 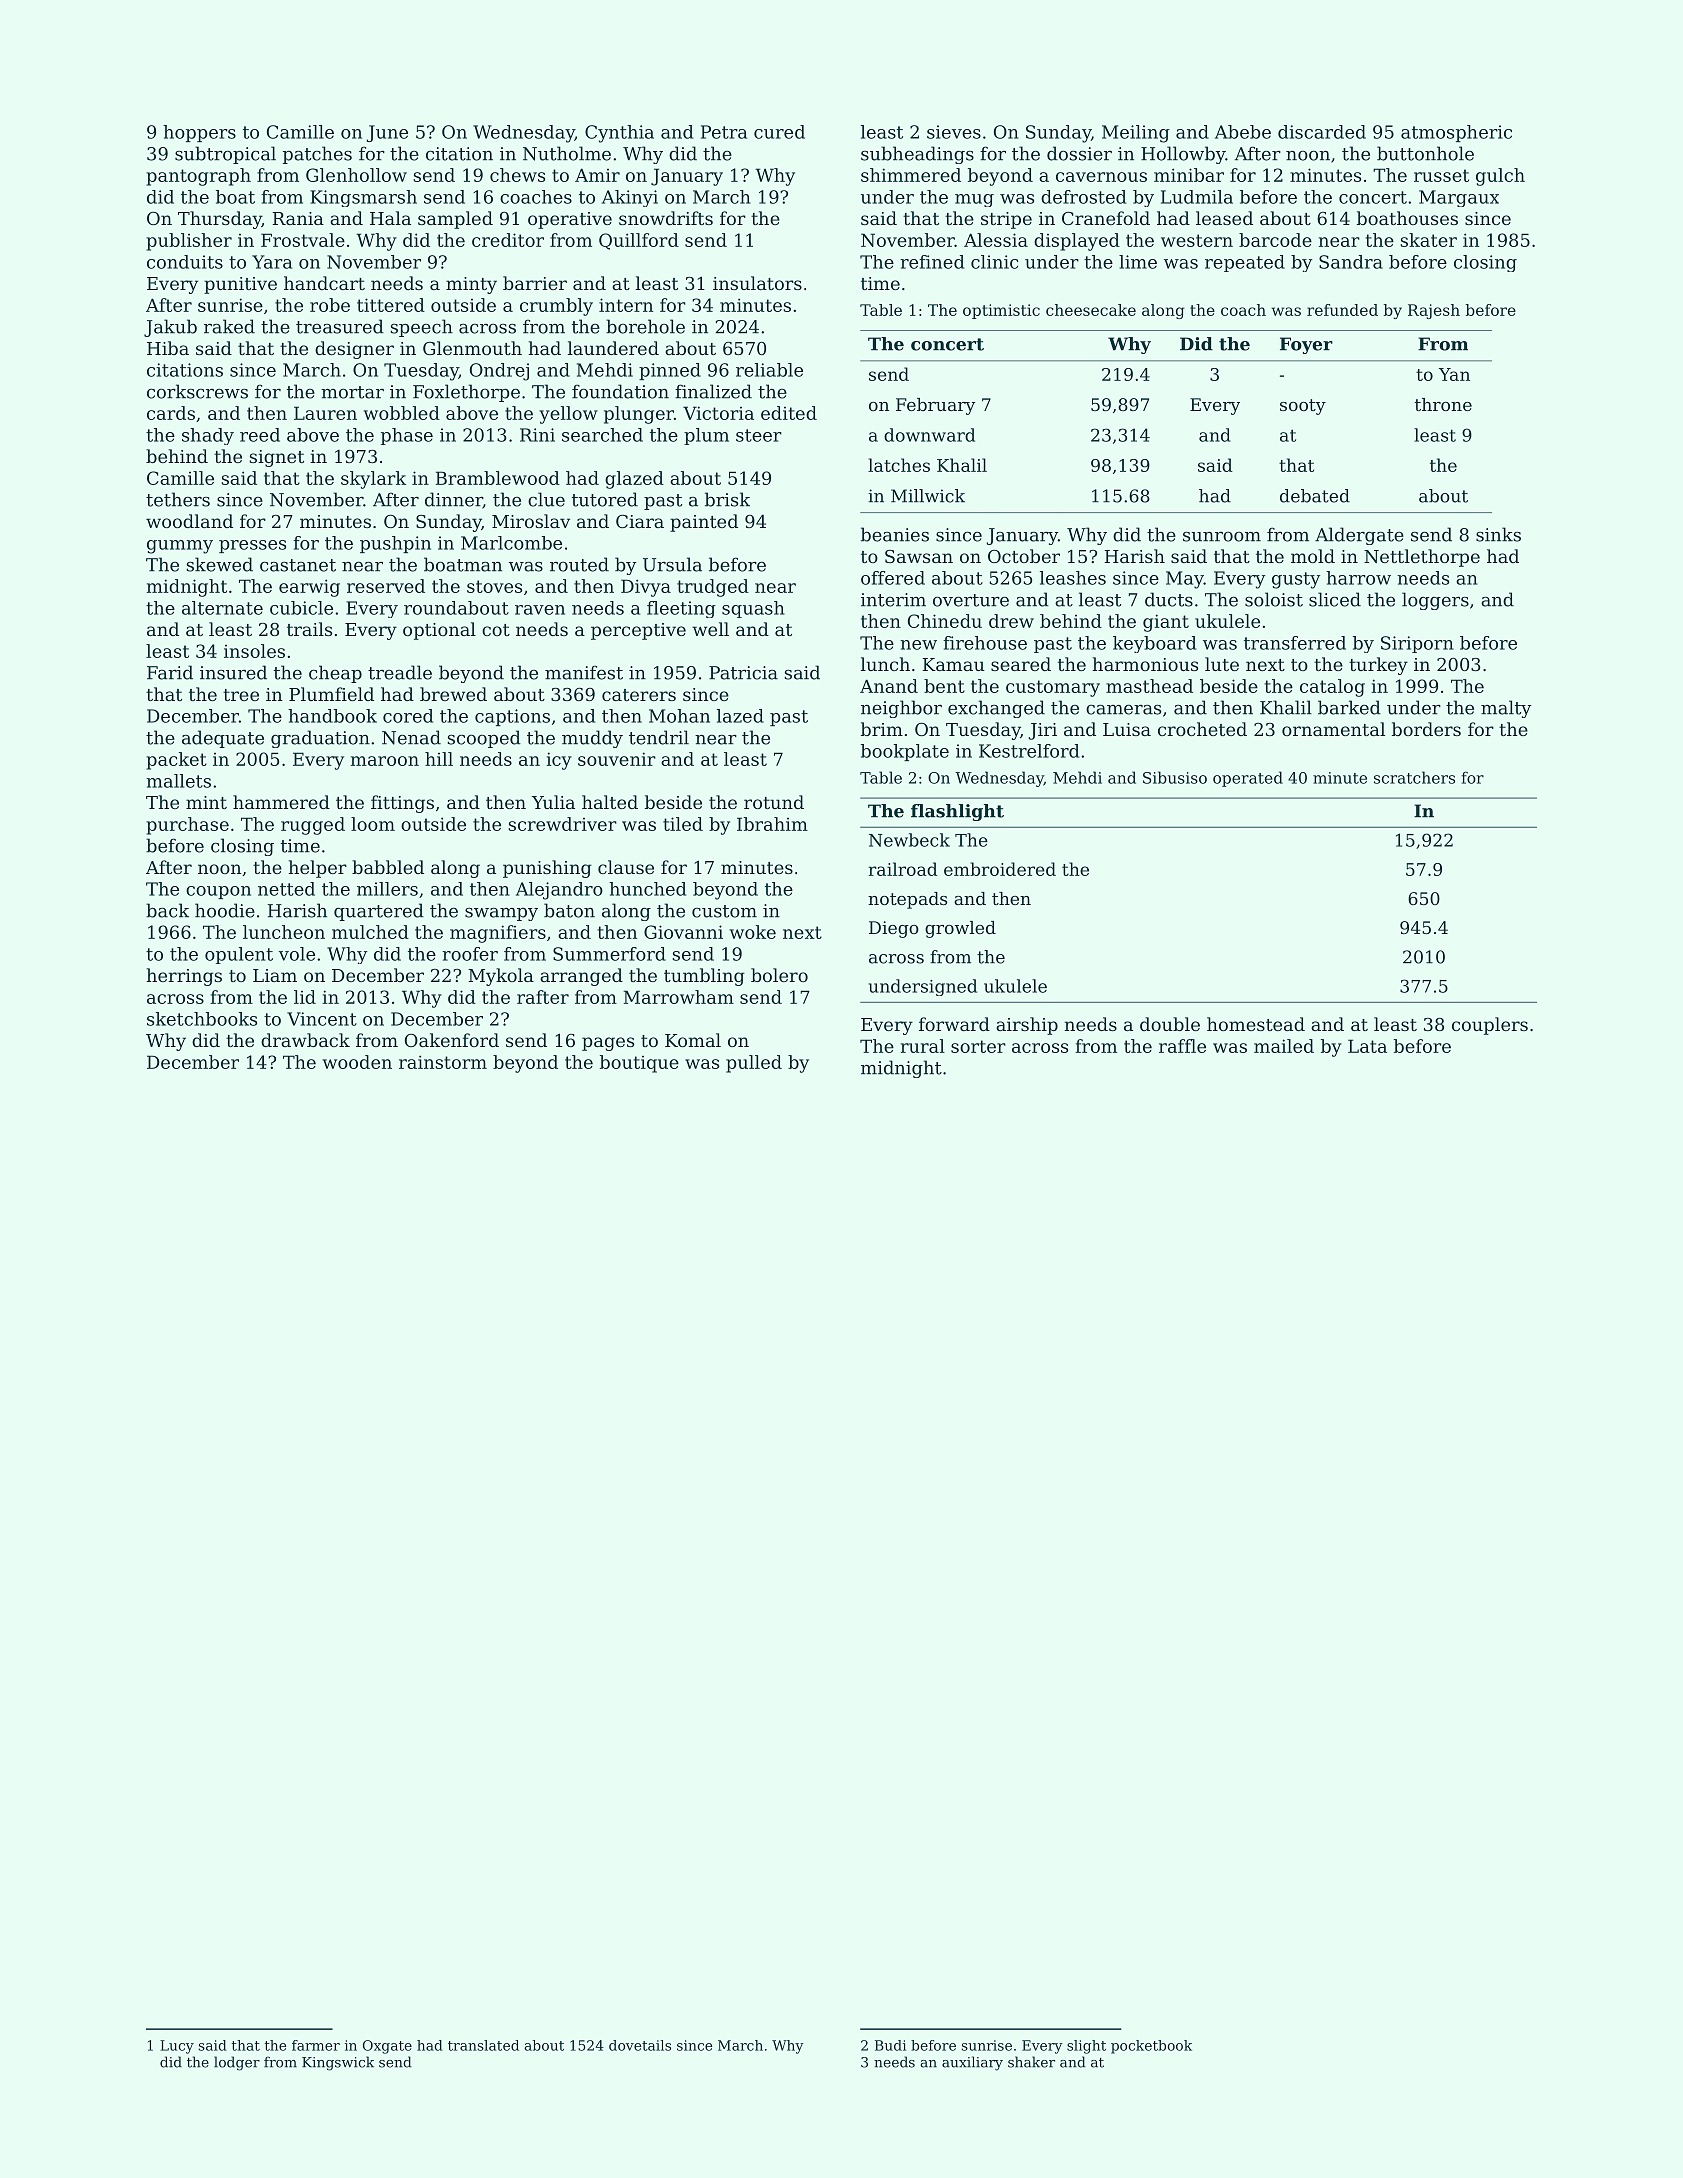 I want to click on Lucy, so click(x=177, y=2047).
